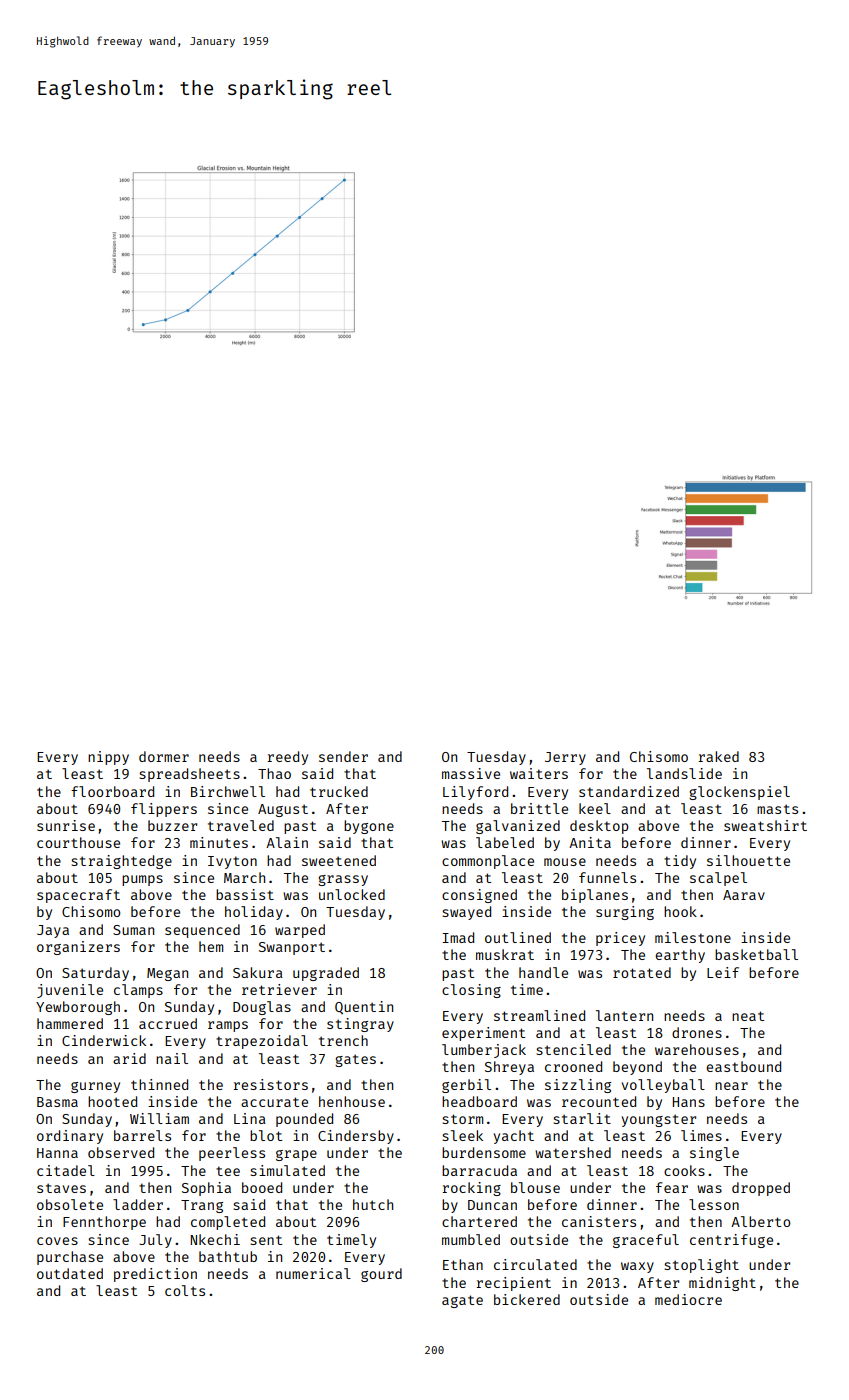  I want to click on eastbound, so click(743, 1066).
